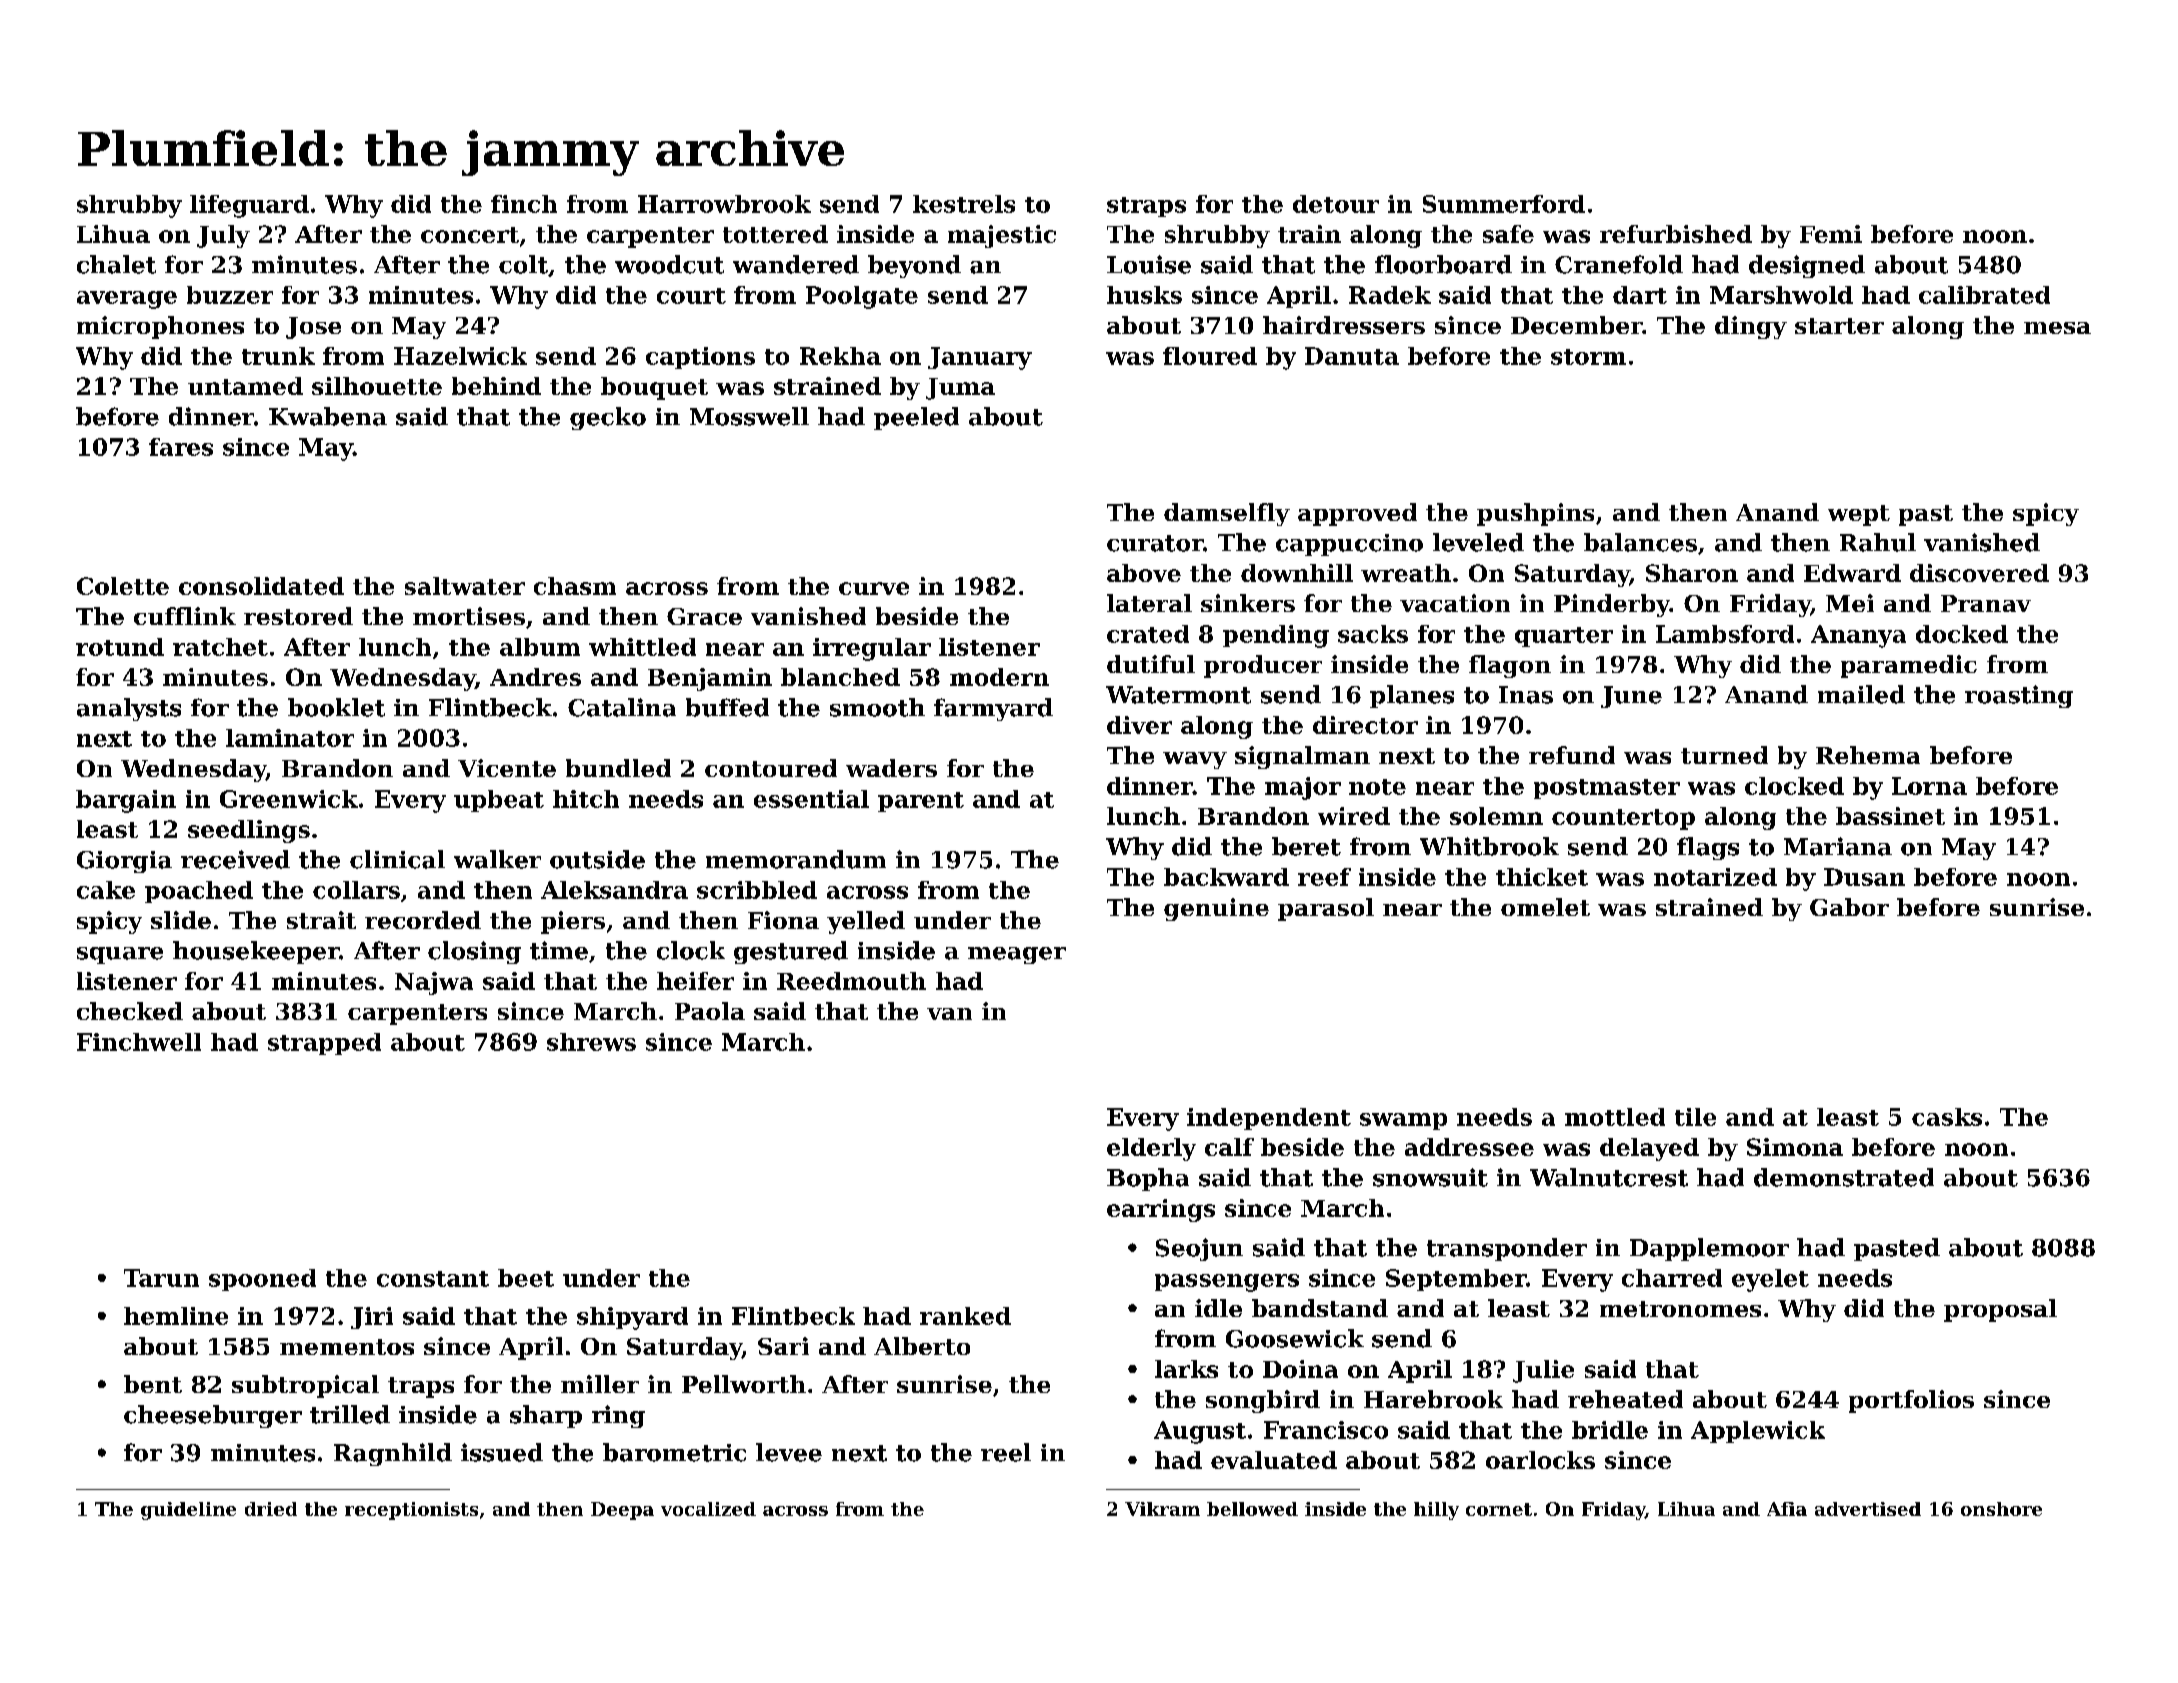 The image size is (2178, 1683). I want to click on approved, so click(1357, 514).
